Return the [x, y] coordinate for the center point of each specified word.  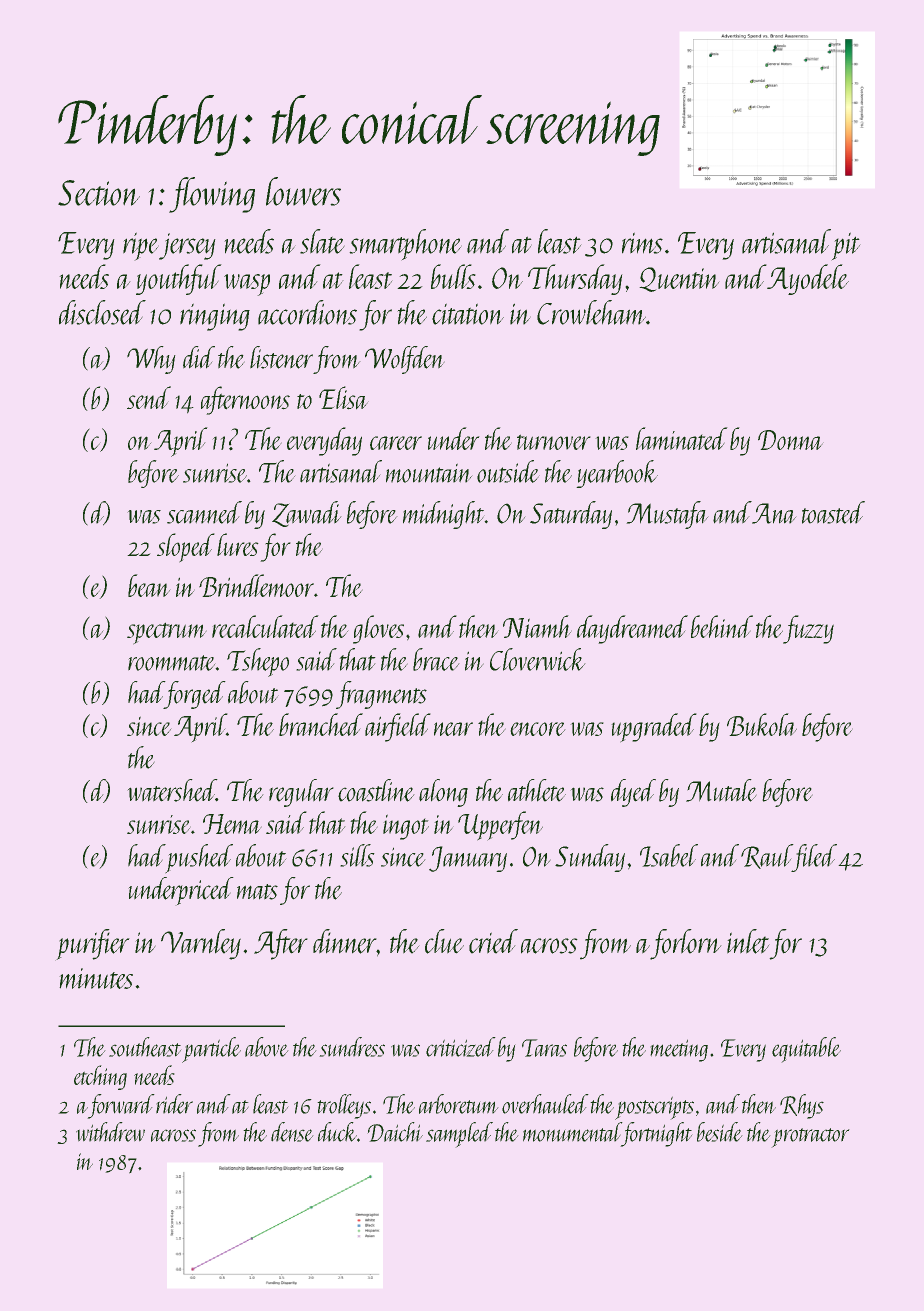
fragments [381, 695]
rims [642, 243]
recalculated [265, 626]
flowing [212, 195]
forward [121, 1106]
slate [322, 241]
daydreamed [632, 629]
